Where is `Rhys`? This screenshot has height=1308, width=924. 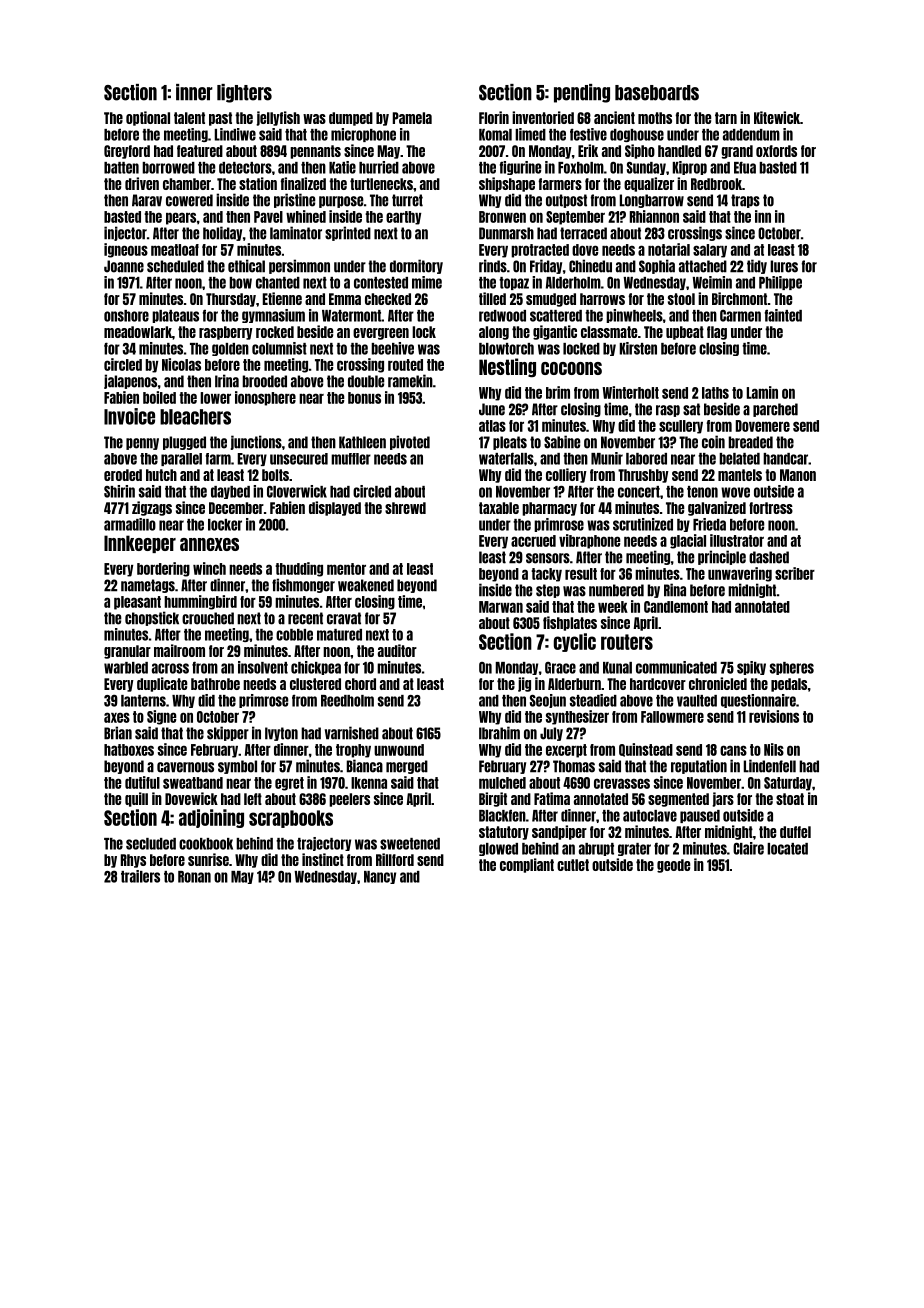
Rhys is located at coordinates (133, 861).
